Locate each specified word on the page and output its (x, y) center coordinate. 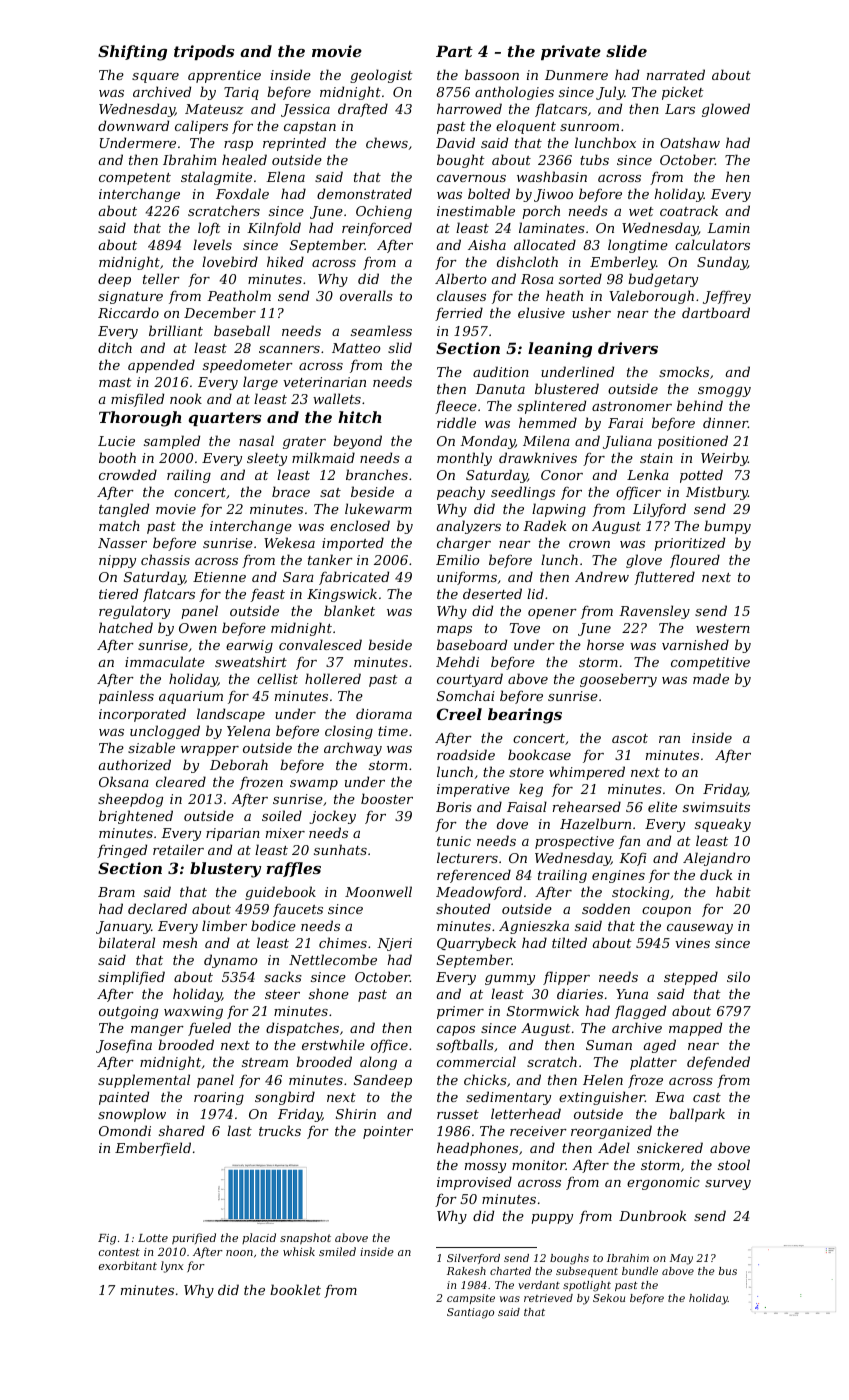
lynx (172, 1267)
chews (387, 142)
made (711, 678)
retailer (178, 849)
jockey (332, 817)
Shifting (132, 53)
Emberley (623, 263)
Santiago (470, 1313)
